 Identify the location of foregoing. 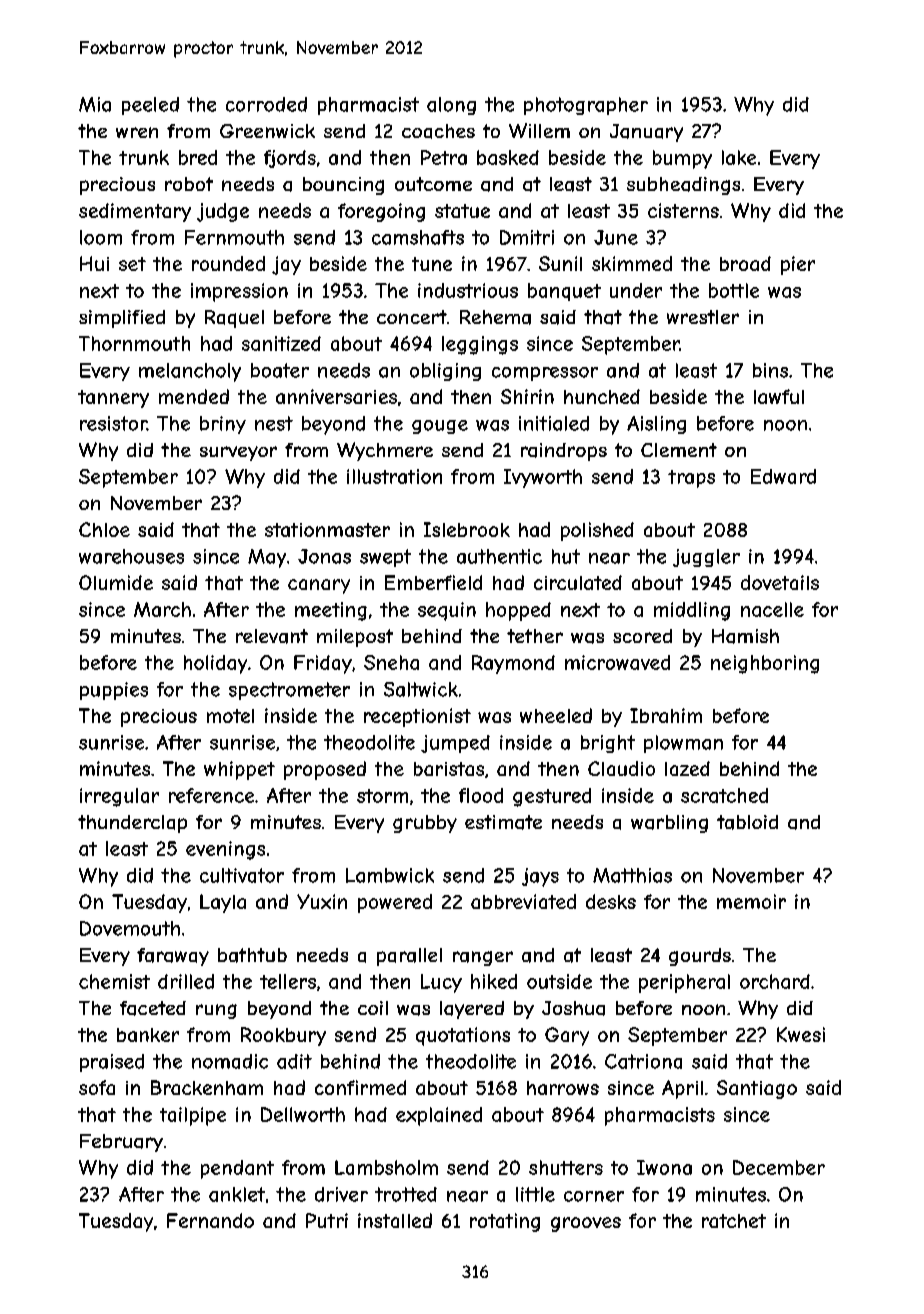
(381, 212).
